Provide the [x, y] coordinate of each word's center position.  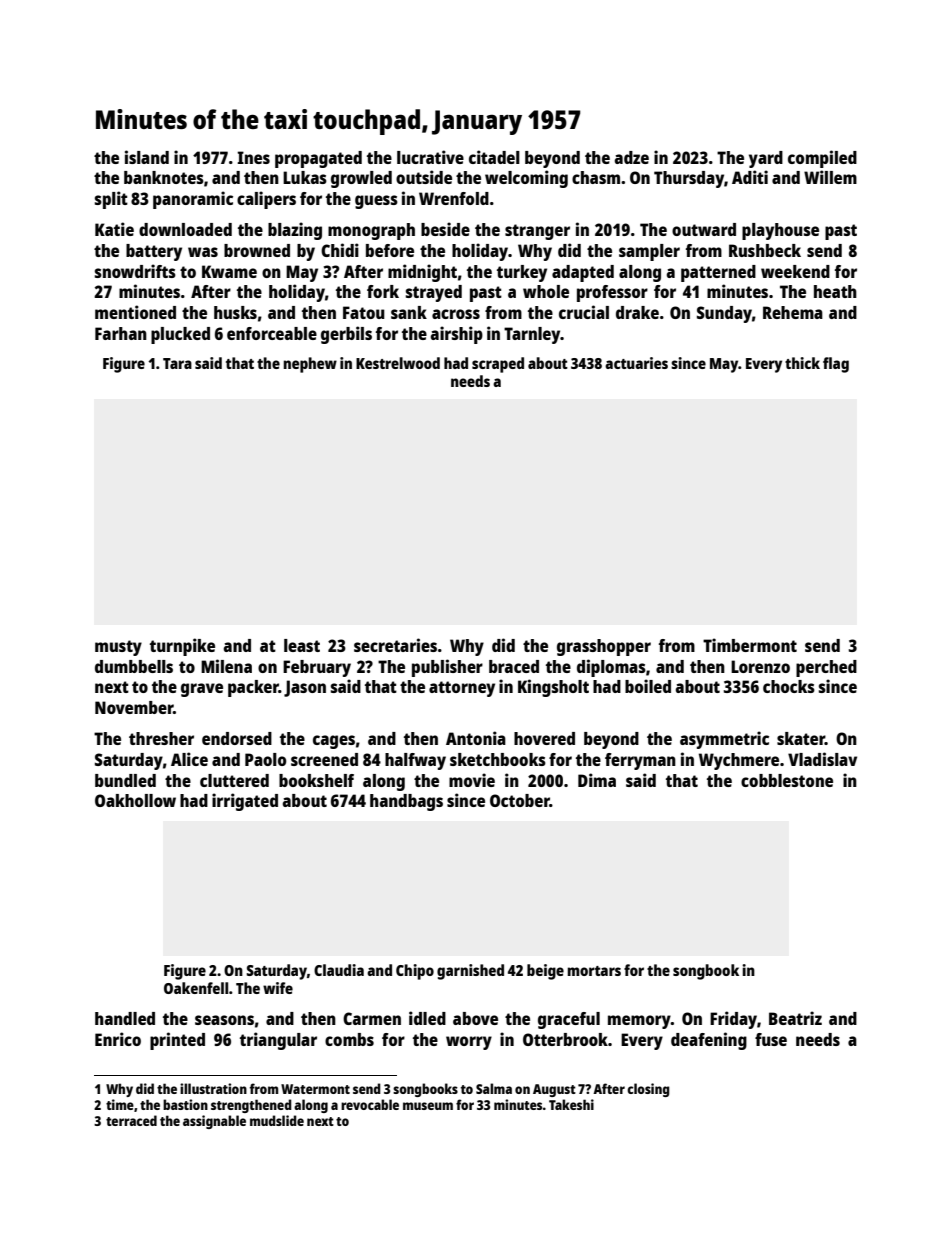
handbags [406, 802]
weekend [795, 271]
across [456, 314]
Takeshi [571, 1104]
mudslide [277, 1120]
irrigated [245, 802]
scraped [498, 365]
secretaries [395, 645]
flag [836, 365]
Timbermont [750, 645]
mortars [594, 971]
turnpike [182, 647]
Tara [177, 363]
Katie [114, 229]
